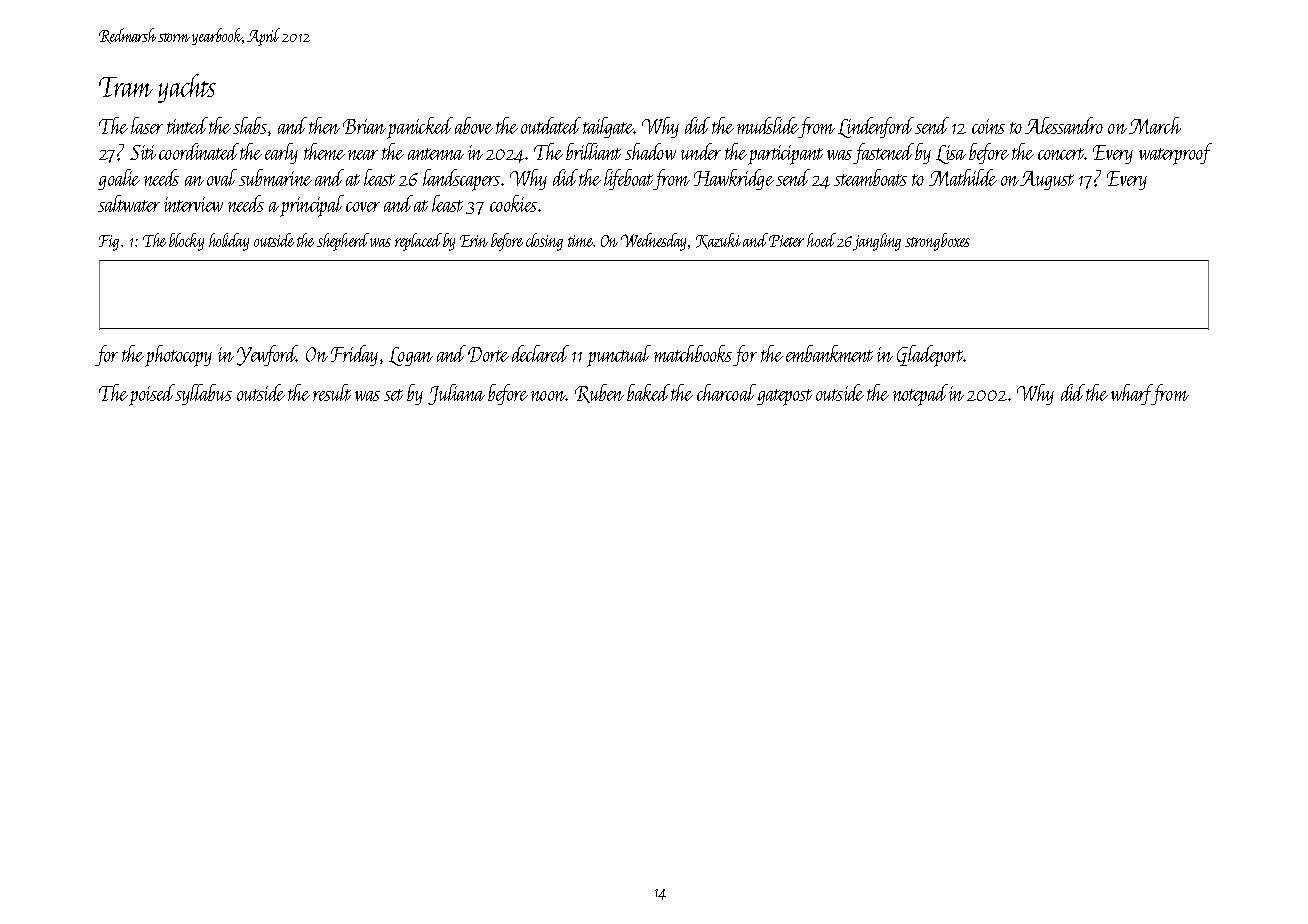  I want to click on principal, so click(312, 206).
